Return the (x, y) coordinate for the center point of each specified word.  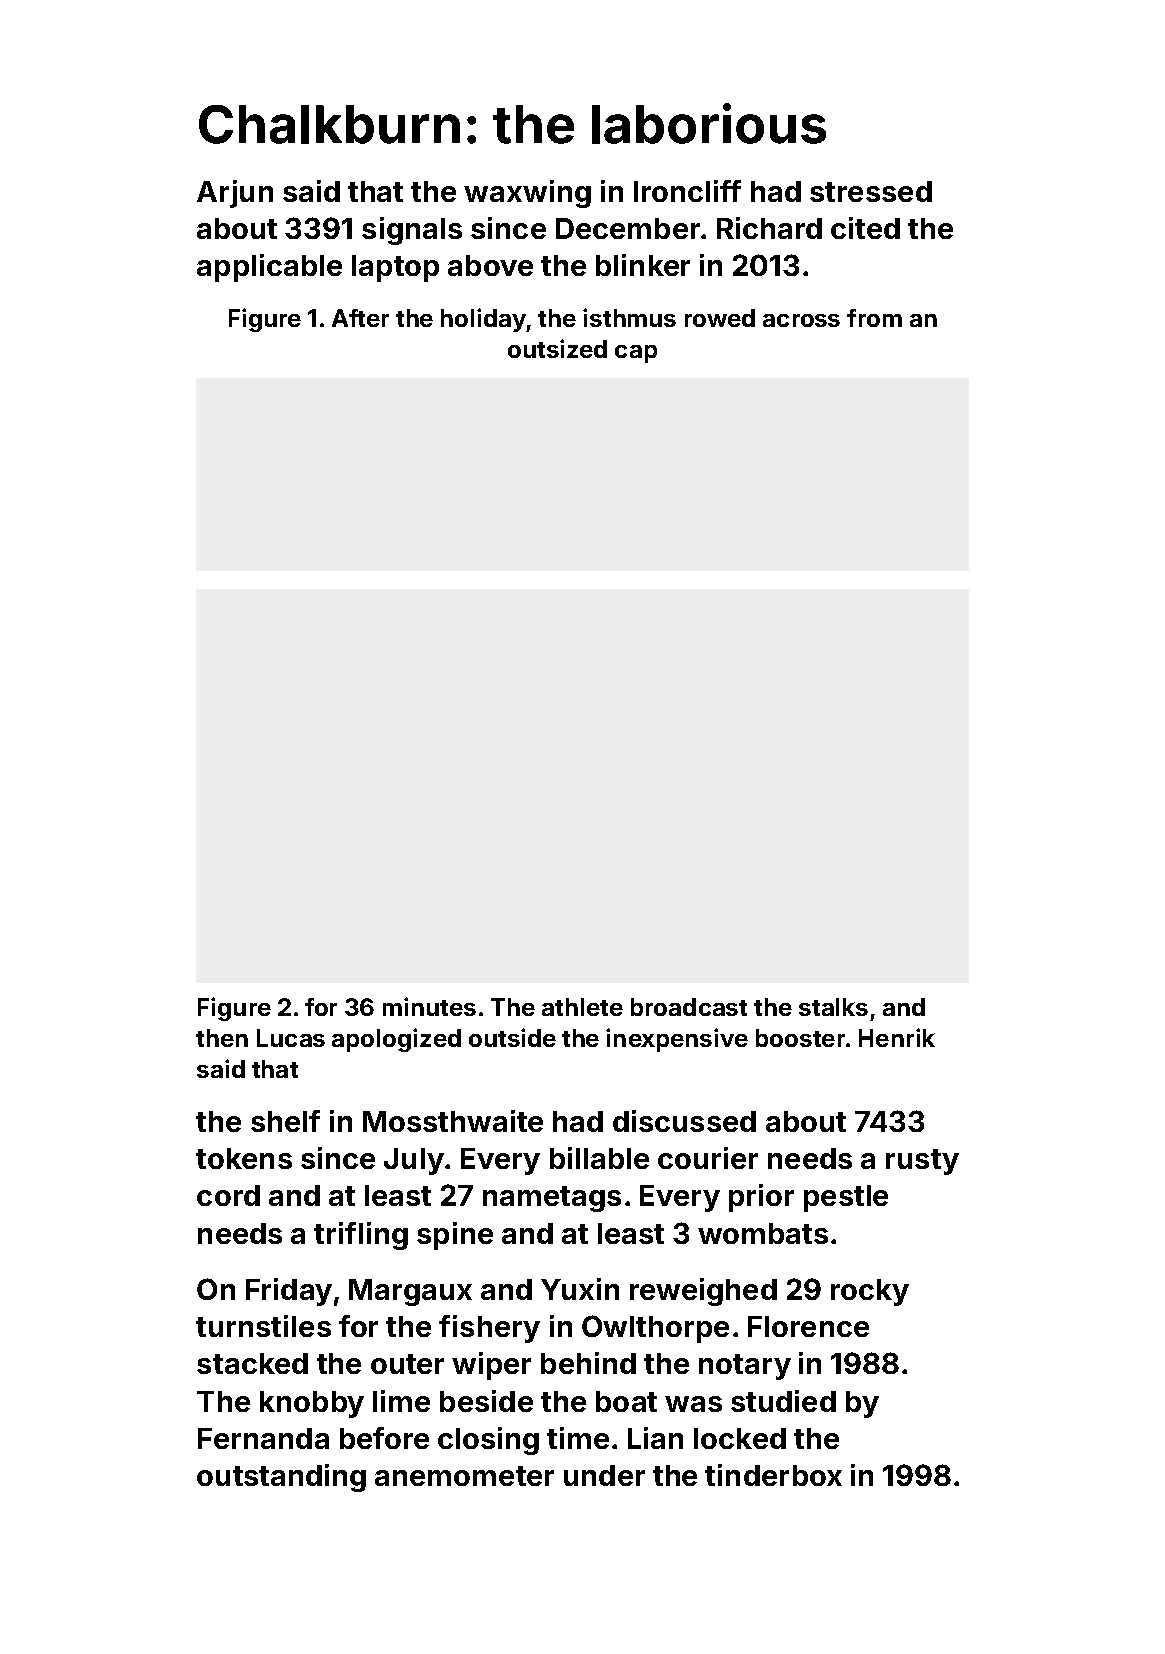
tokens (244, 1158)
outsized (557, 348)
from (874, 318)
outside (512, 1037)
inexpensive (677, 1040)
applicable (269, 268)
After (360, 318)
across (801, 320)
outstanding (281, 1478)
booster (800, 1038)
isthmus (629, 317)
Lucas (291, 1038)
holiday (483, 320)
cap (636, 354)
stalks (833, 1007)
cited (865, 228)
